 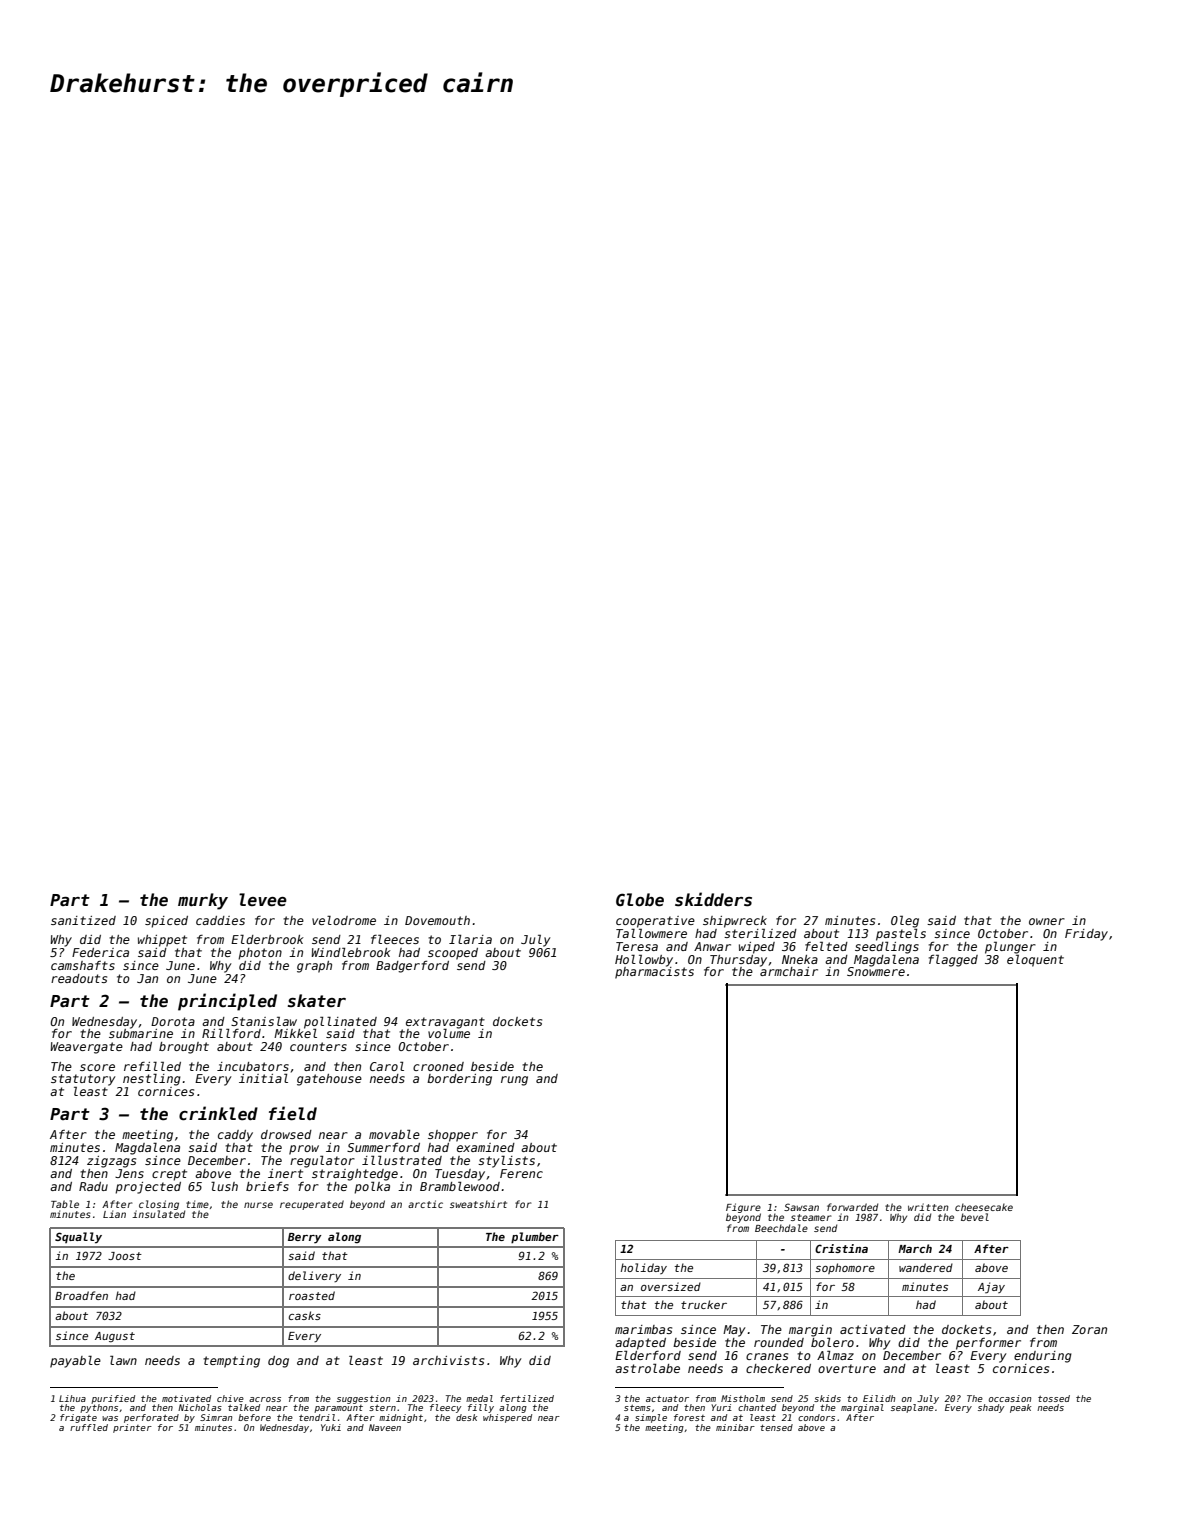 What do you see at coordinates (905, 921) in the screenshot?
I see `Oleg` at bounding box center [905, 921].
